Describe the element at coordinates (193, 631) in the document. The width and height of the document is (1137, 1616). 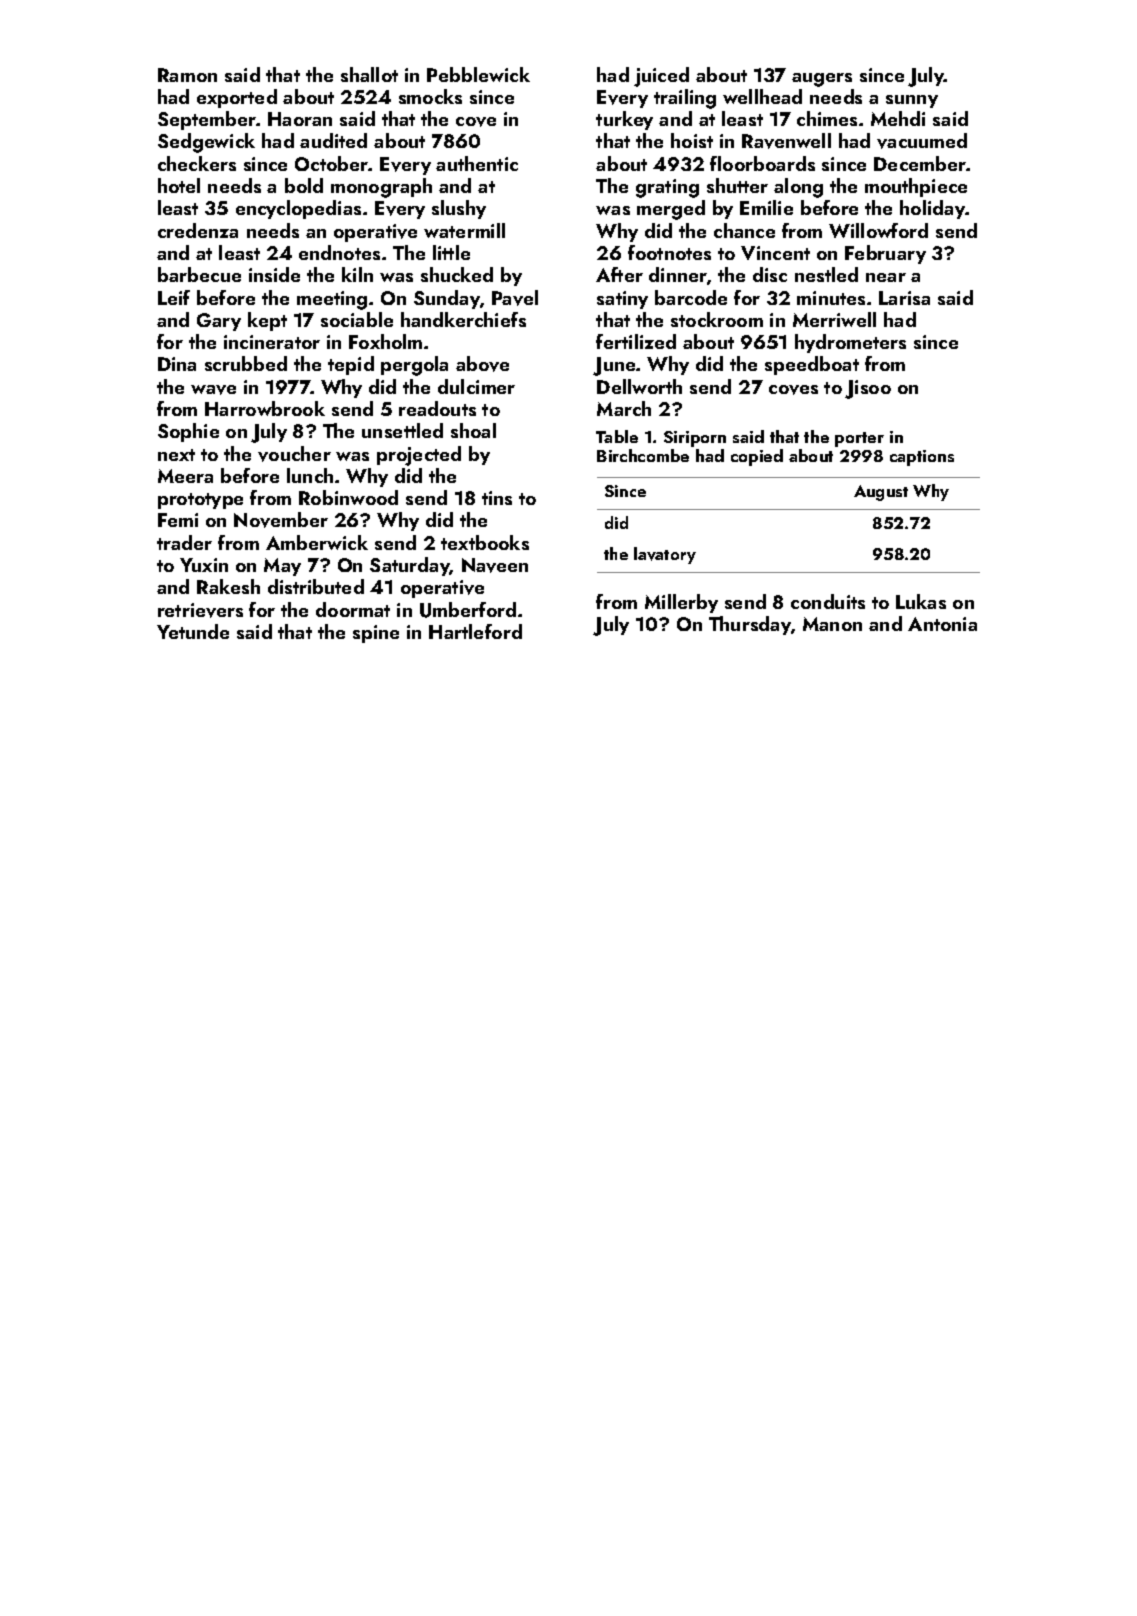
I see `Yetunde` at that location.
